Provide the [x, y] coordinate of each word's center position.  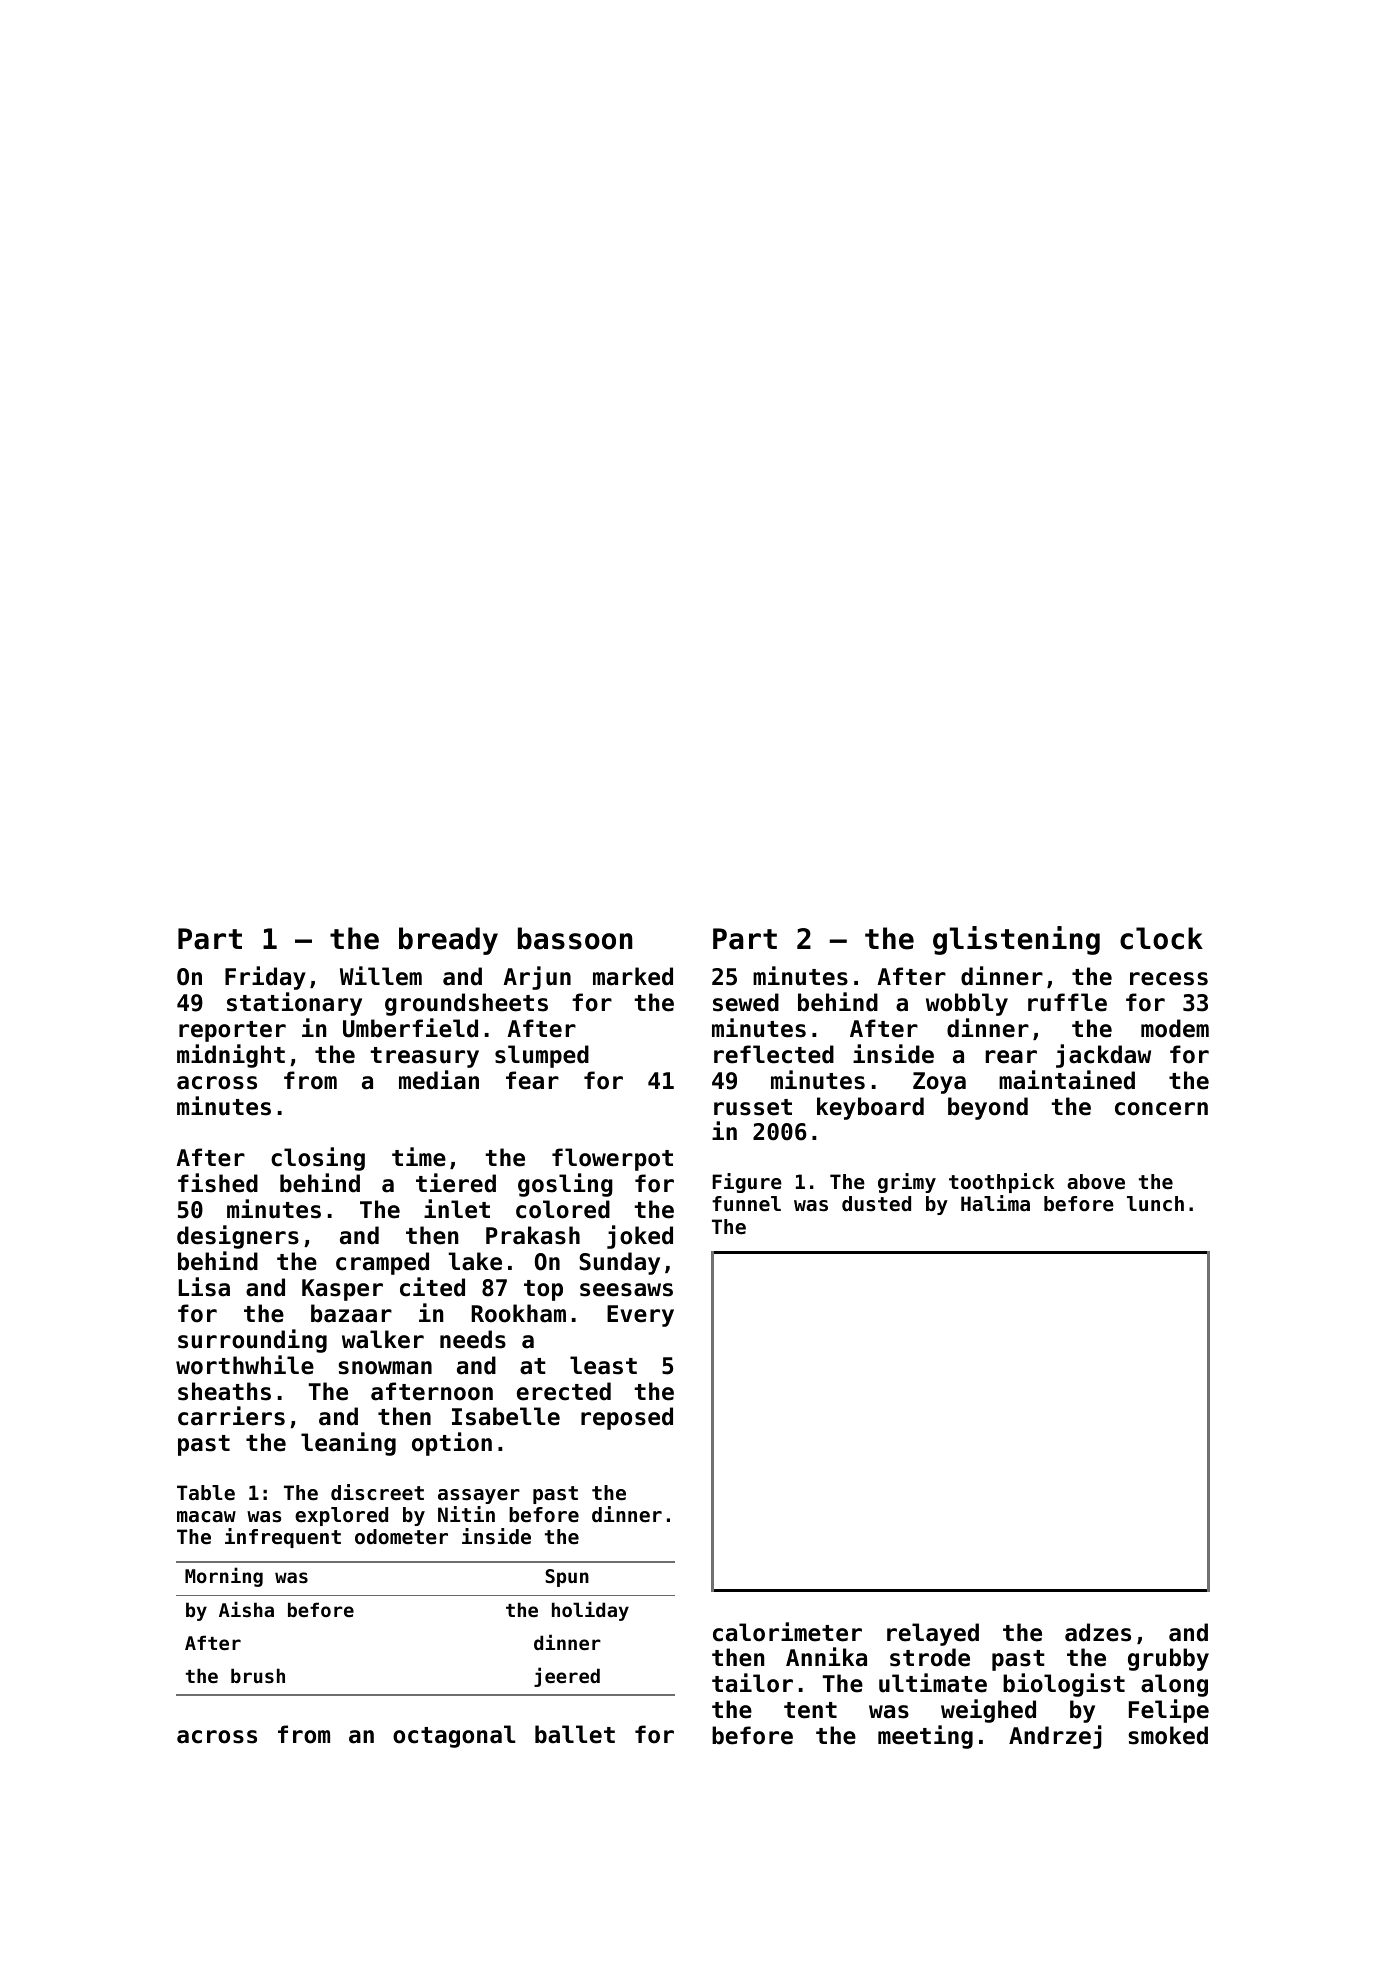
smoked [1168, 1735]
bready [448, 941]
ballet [575, 1734]
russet [753, 1107]
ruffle [1067, 1002]
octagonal [454, 1736]
